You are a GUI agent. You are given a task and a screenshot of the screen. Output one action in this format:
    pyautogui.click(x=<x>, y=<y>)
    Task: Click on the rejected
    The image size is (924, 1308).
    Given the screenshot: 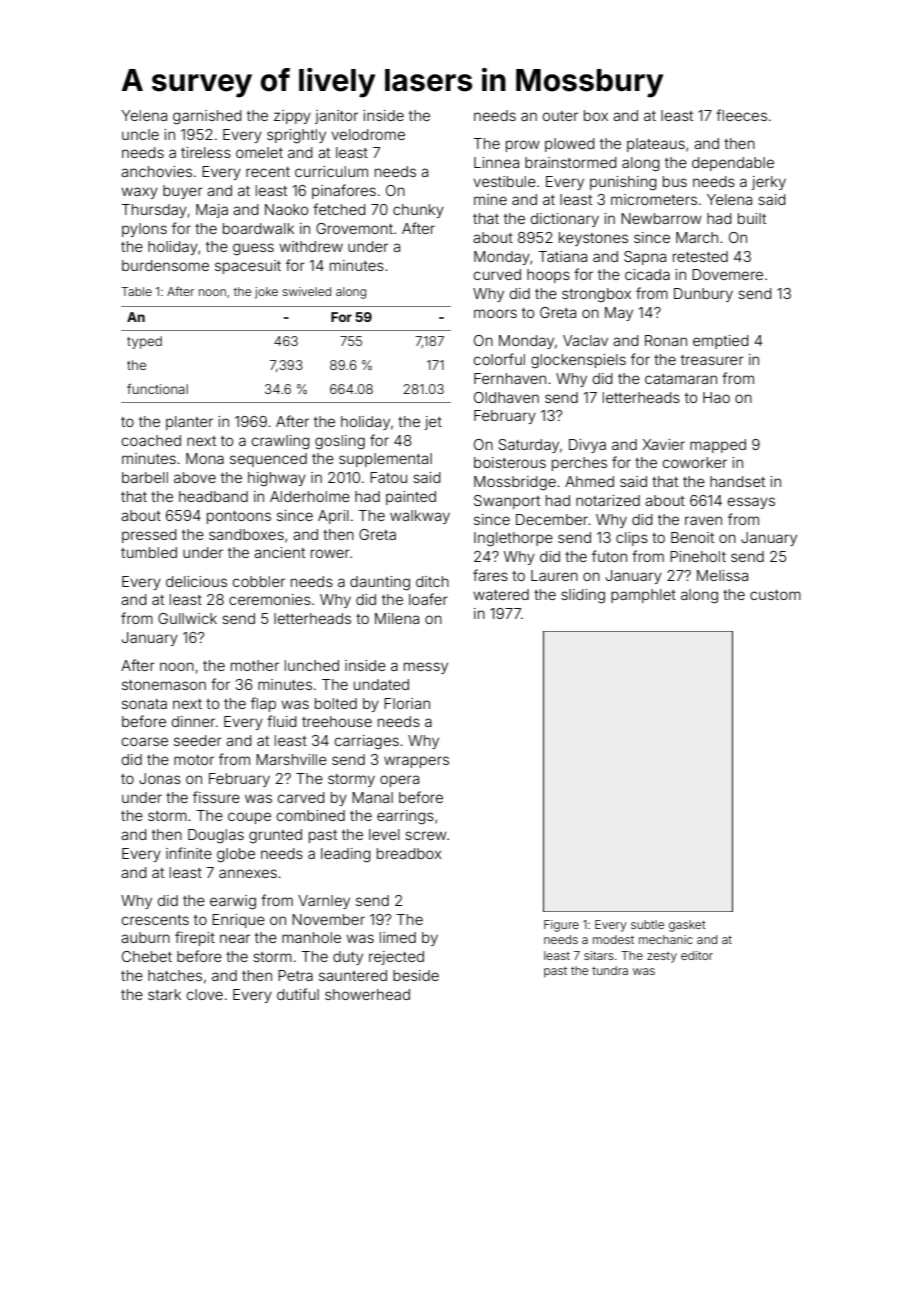 What is the action you would take?
    pyautogui.click(x=396, y=958)
